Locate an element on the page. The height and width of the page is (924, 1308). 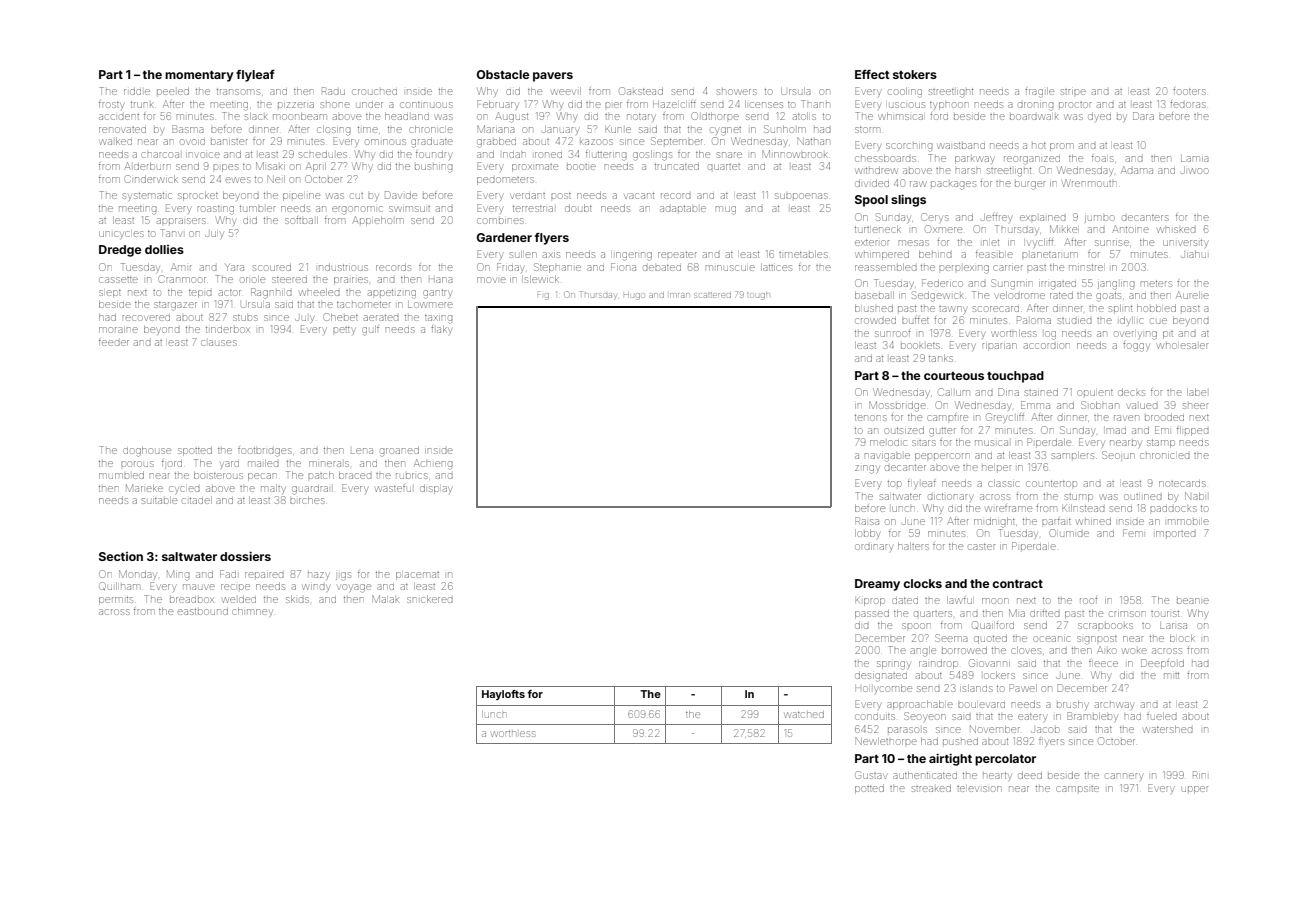
Haylofts is located at coordinates (503, 695).
